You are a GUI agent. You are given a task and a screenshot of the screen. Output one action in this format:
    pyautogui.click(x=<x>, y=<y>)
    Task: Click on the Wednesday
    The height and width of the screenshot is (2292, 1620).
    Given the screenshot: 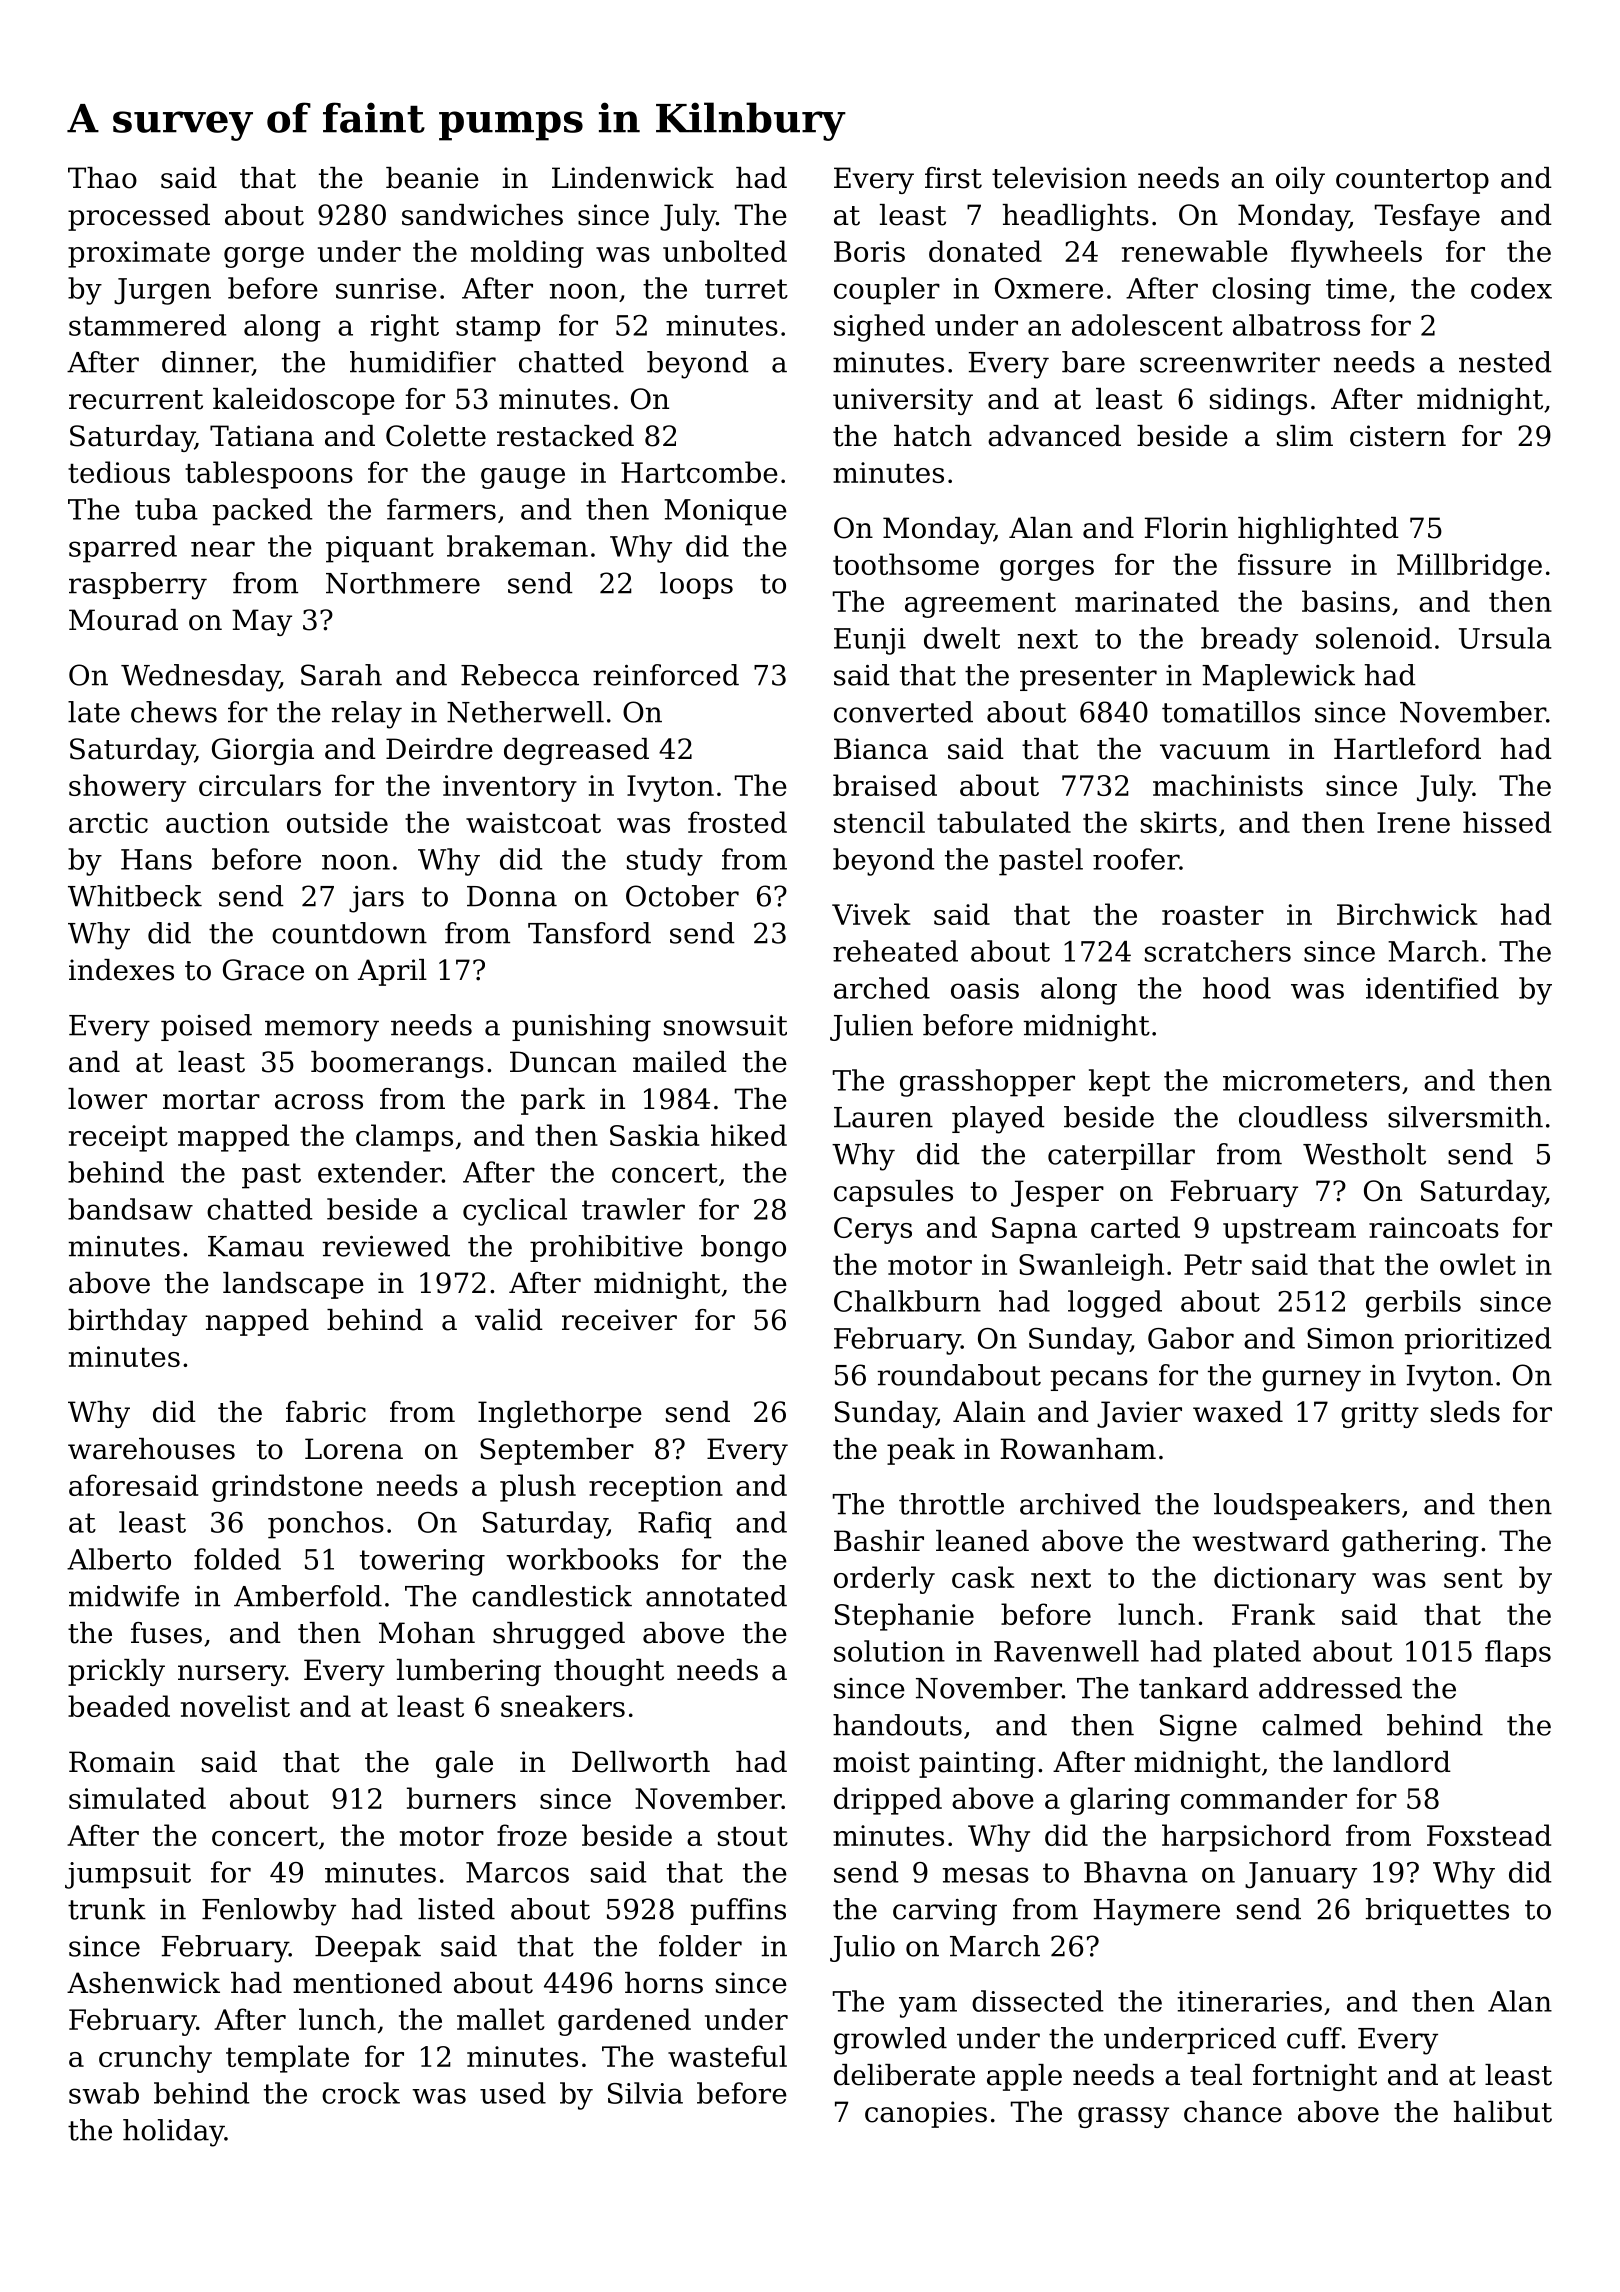 What is the action you would take?
    pyautogui.click(x=200, y=678)
